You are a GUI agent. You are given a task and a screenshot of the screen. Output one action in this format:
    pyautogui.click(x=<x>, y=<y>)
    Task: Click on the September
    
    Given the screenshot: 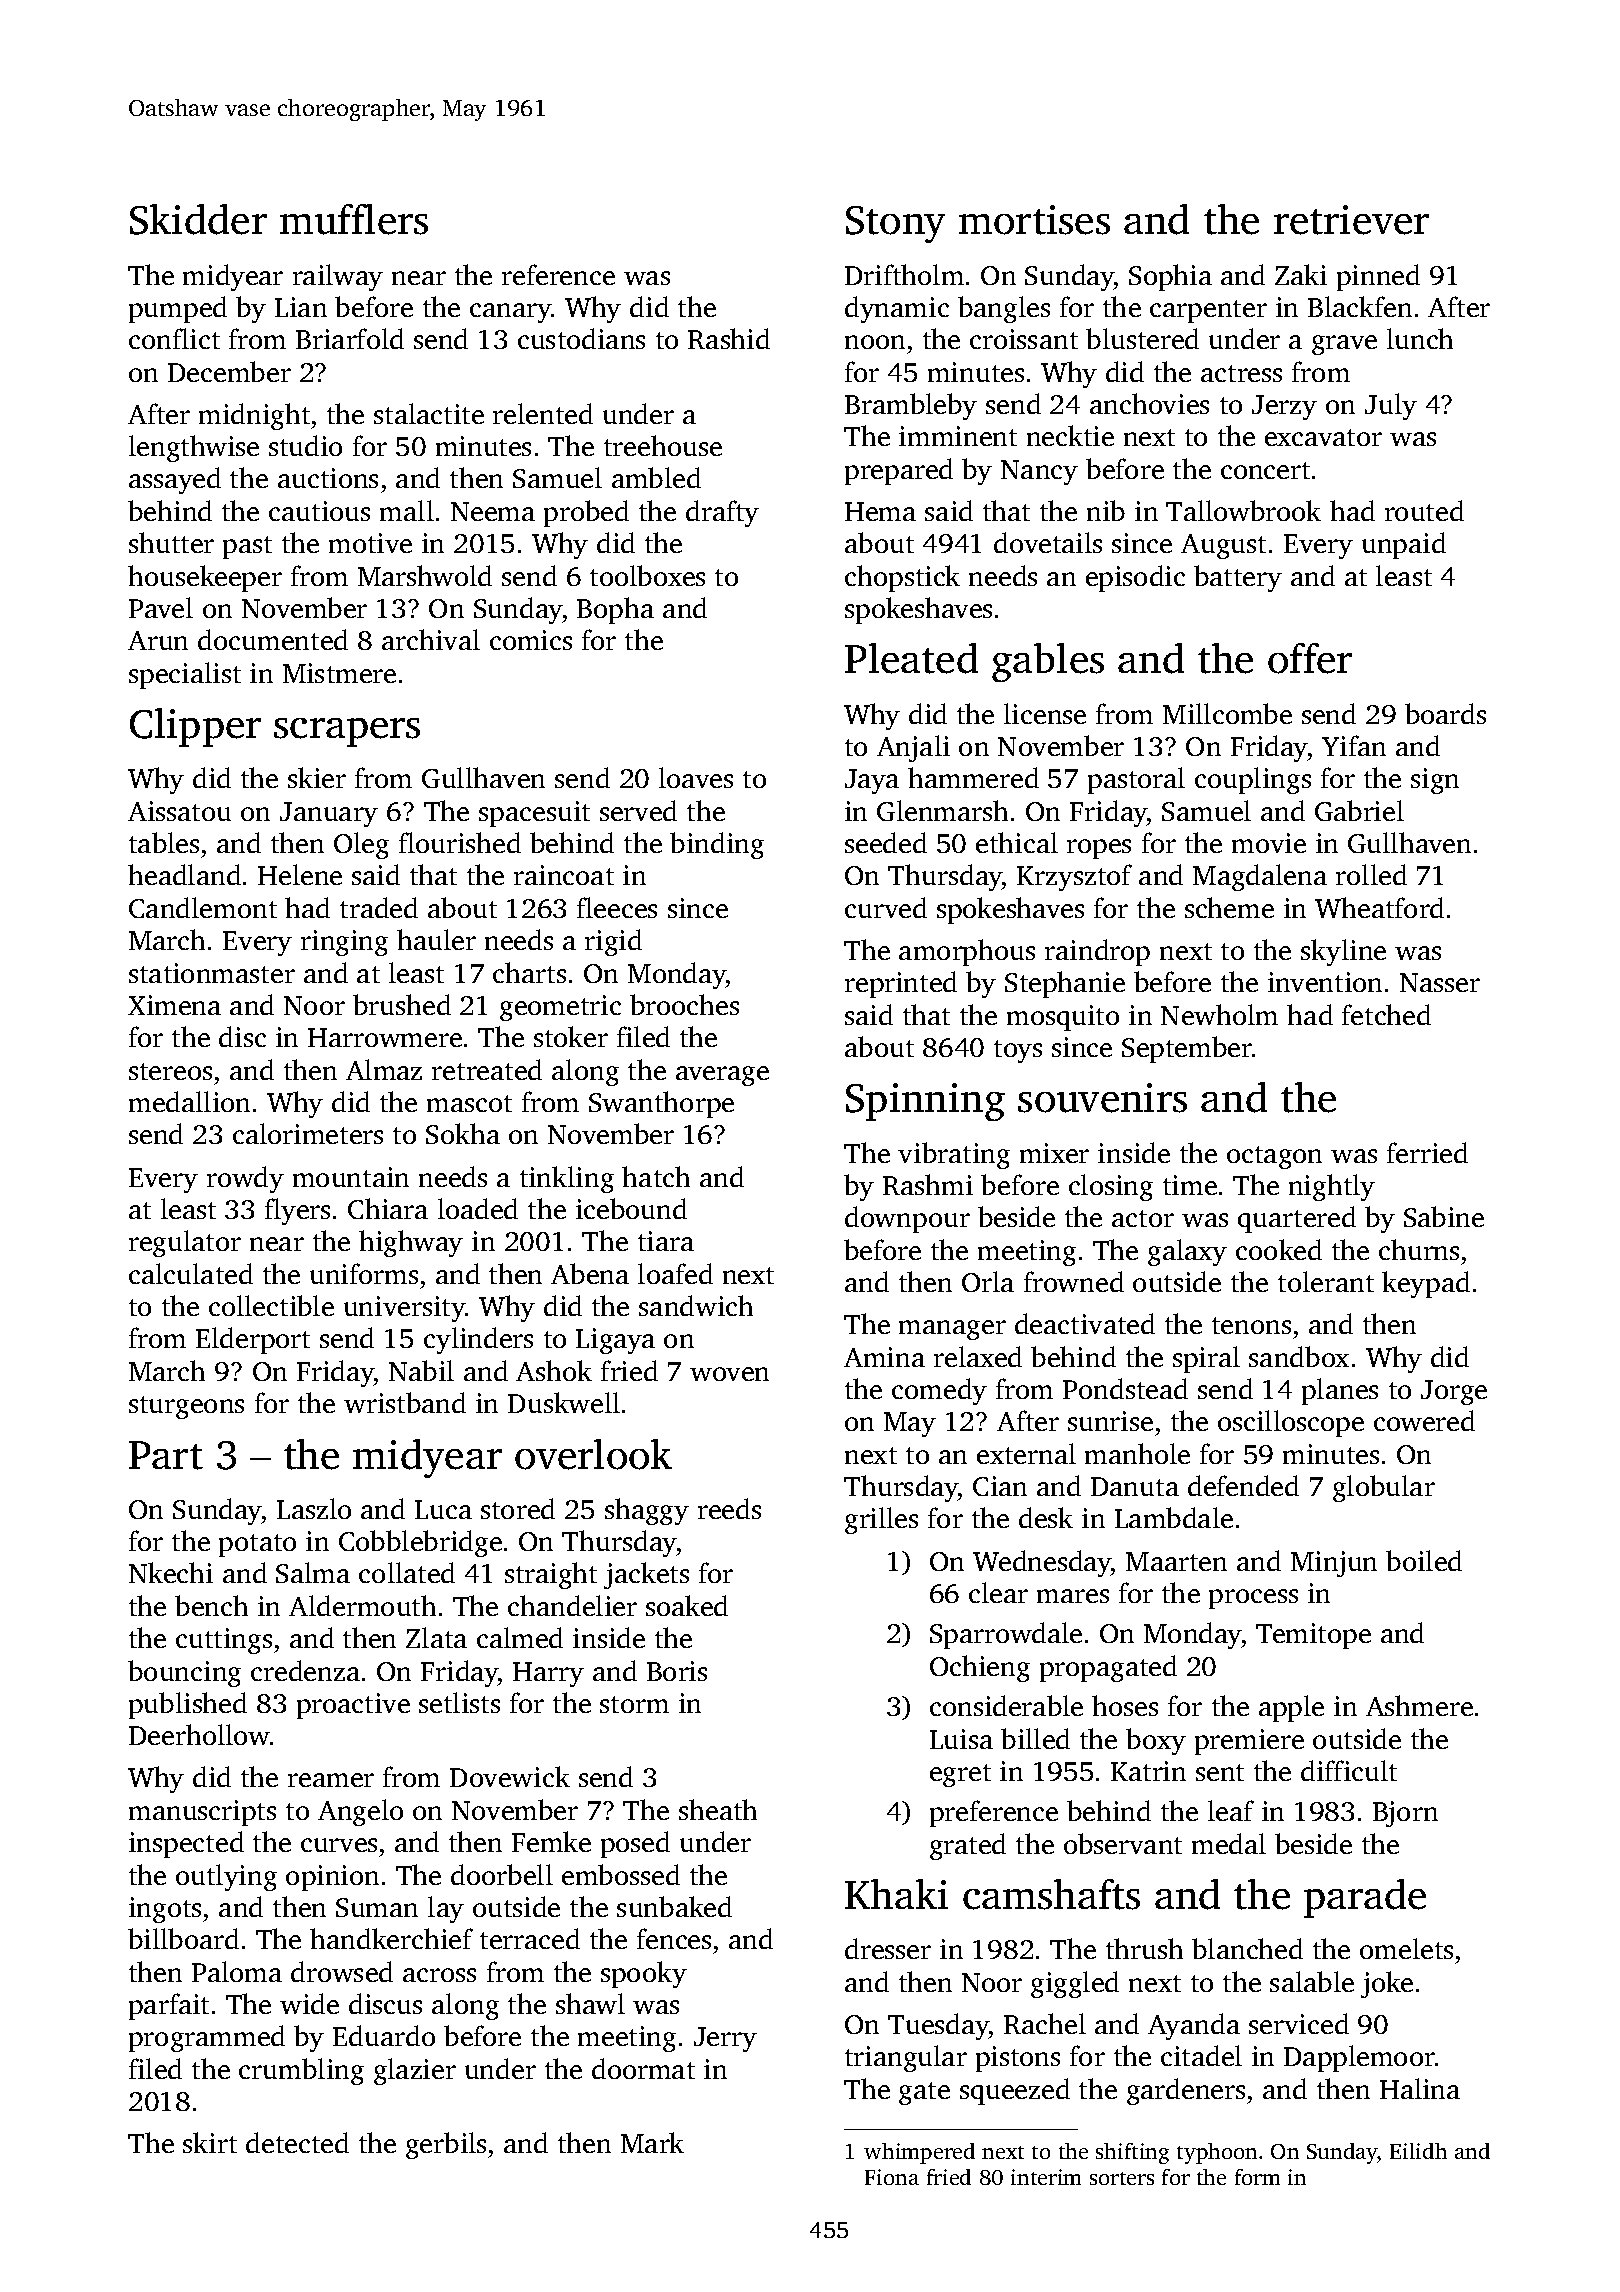 What is the action you would take?
    pyautogui.click(x=1187, y=1049)
